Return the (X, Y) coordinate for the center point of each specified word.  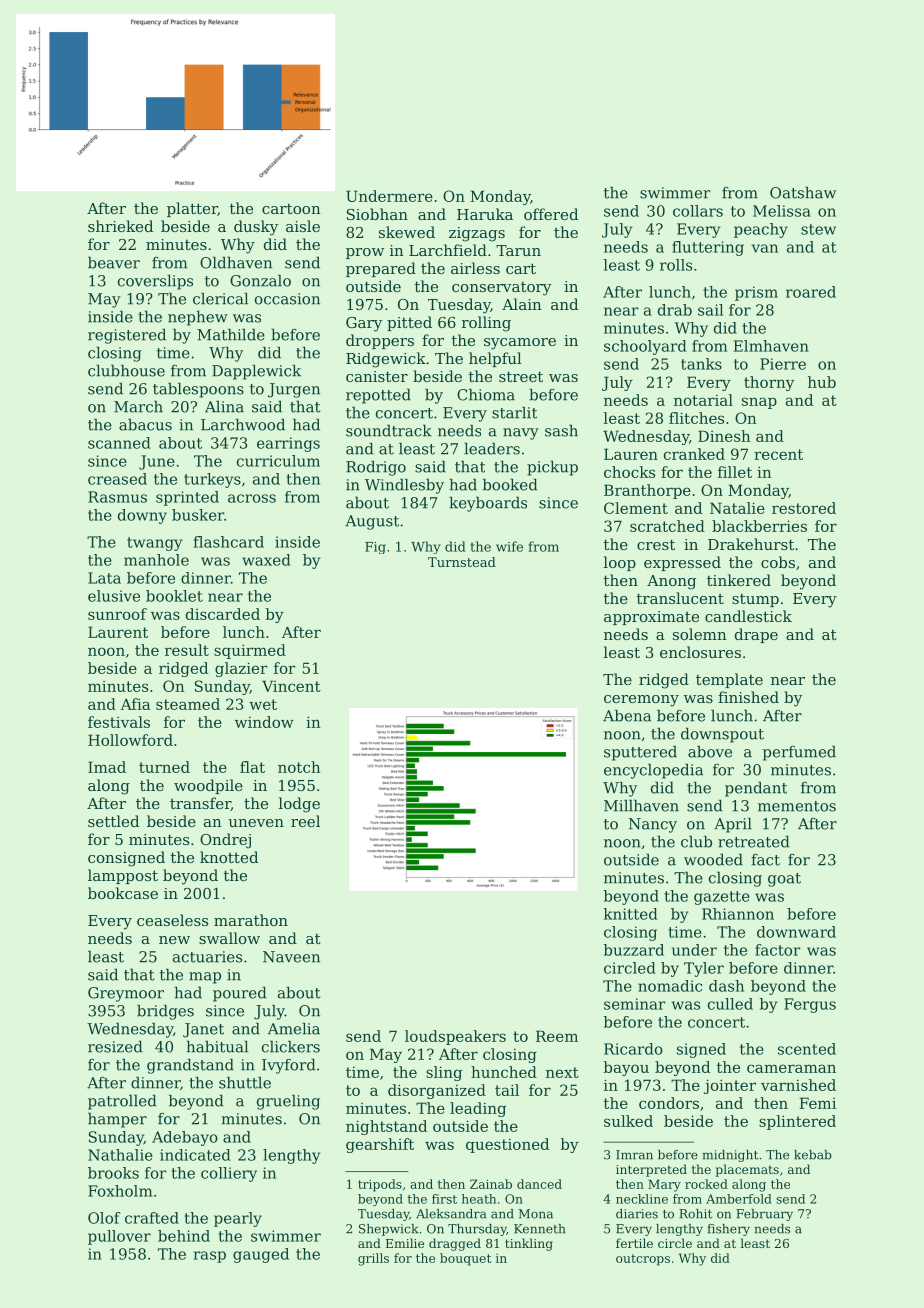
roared (811, 292)
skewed (407, 232)
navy (521, 434)
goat (784, 880)
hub (822, 382)
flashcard (229, 542)
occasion (287, 299)
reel (305, 821)
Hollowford (130, 740)
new (174, 940)
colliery (229, 1174)
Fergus (810, 1005)
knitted (631, 914)
